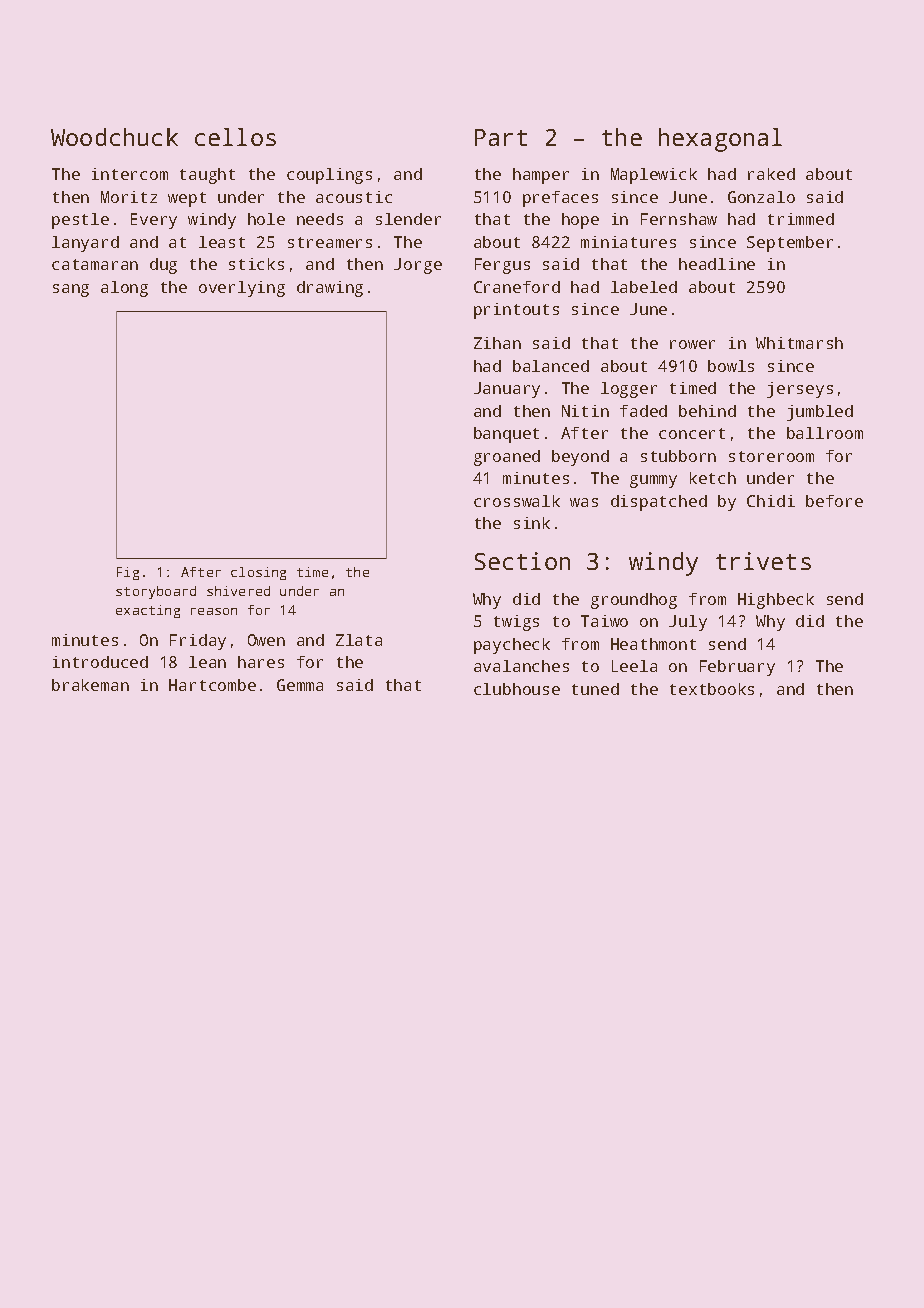 The image size is (924, 1308). What do you see at coordinates (501, 137) in the page?
I see `Part` at bounding box center [501, 137].
